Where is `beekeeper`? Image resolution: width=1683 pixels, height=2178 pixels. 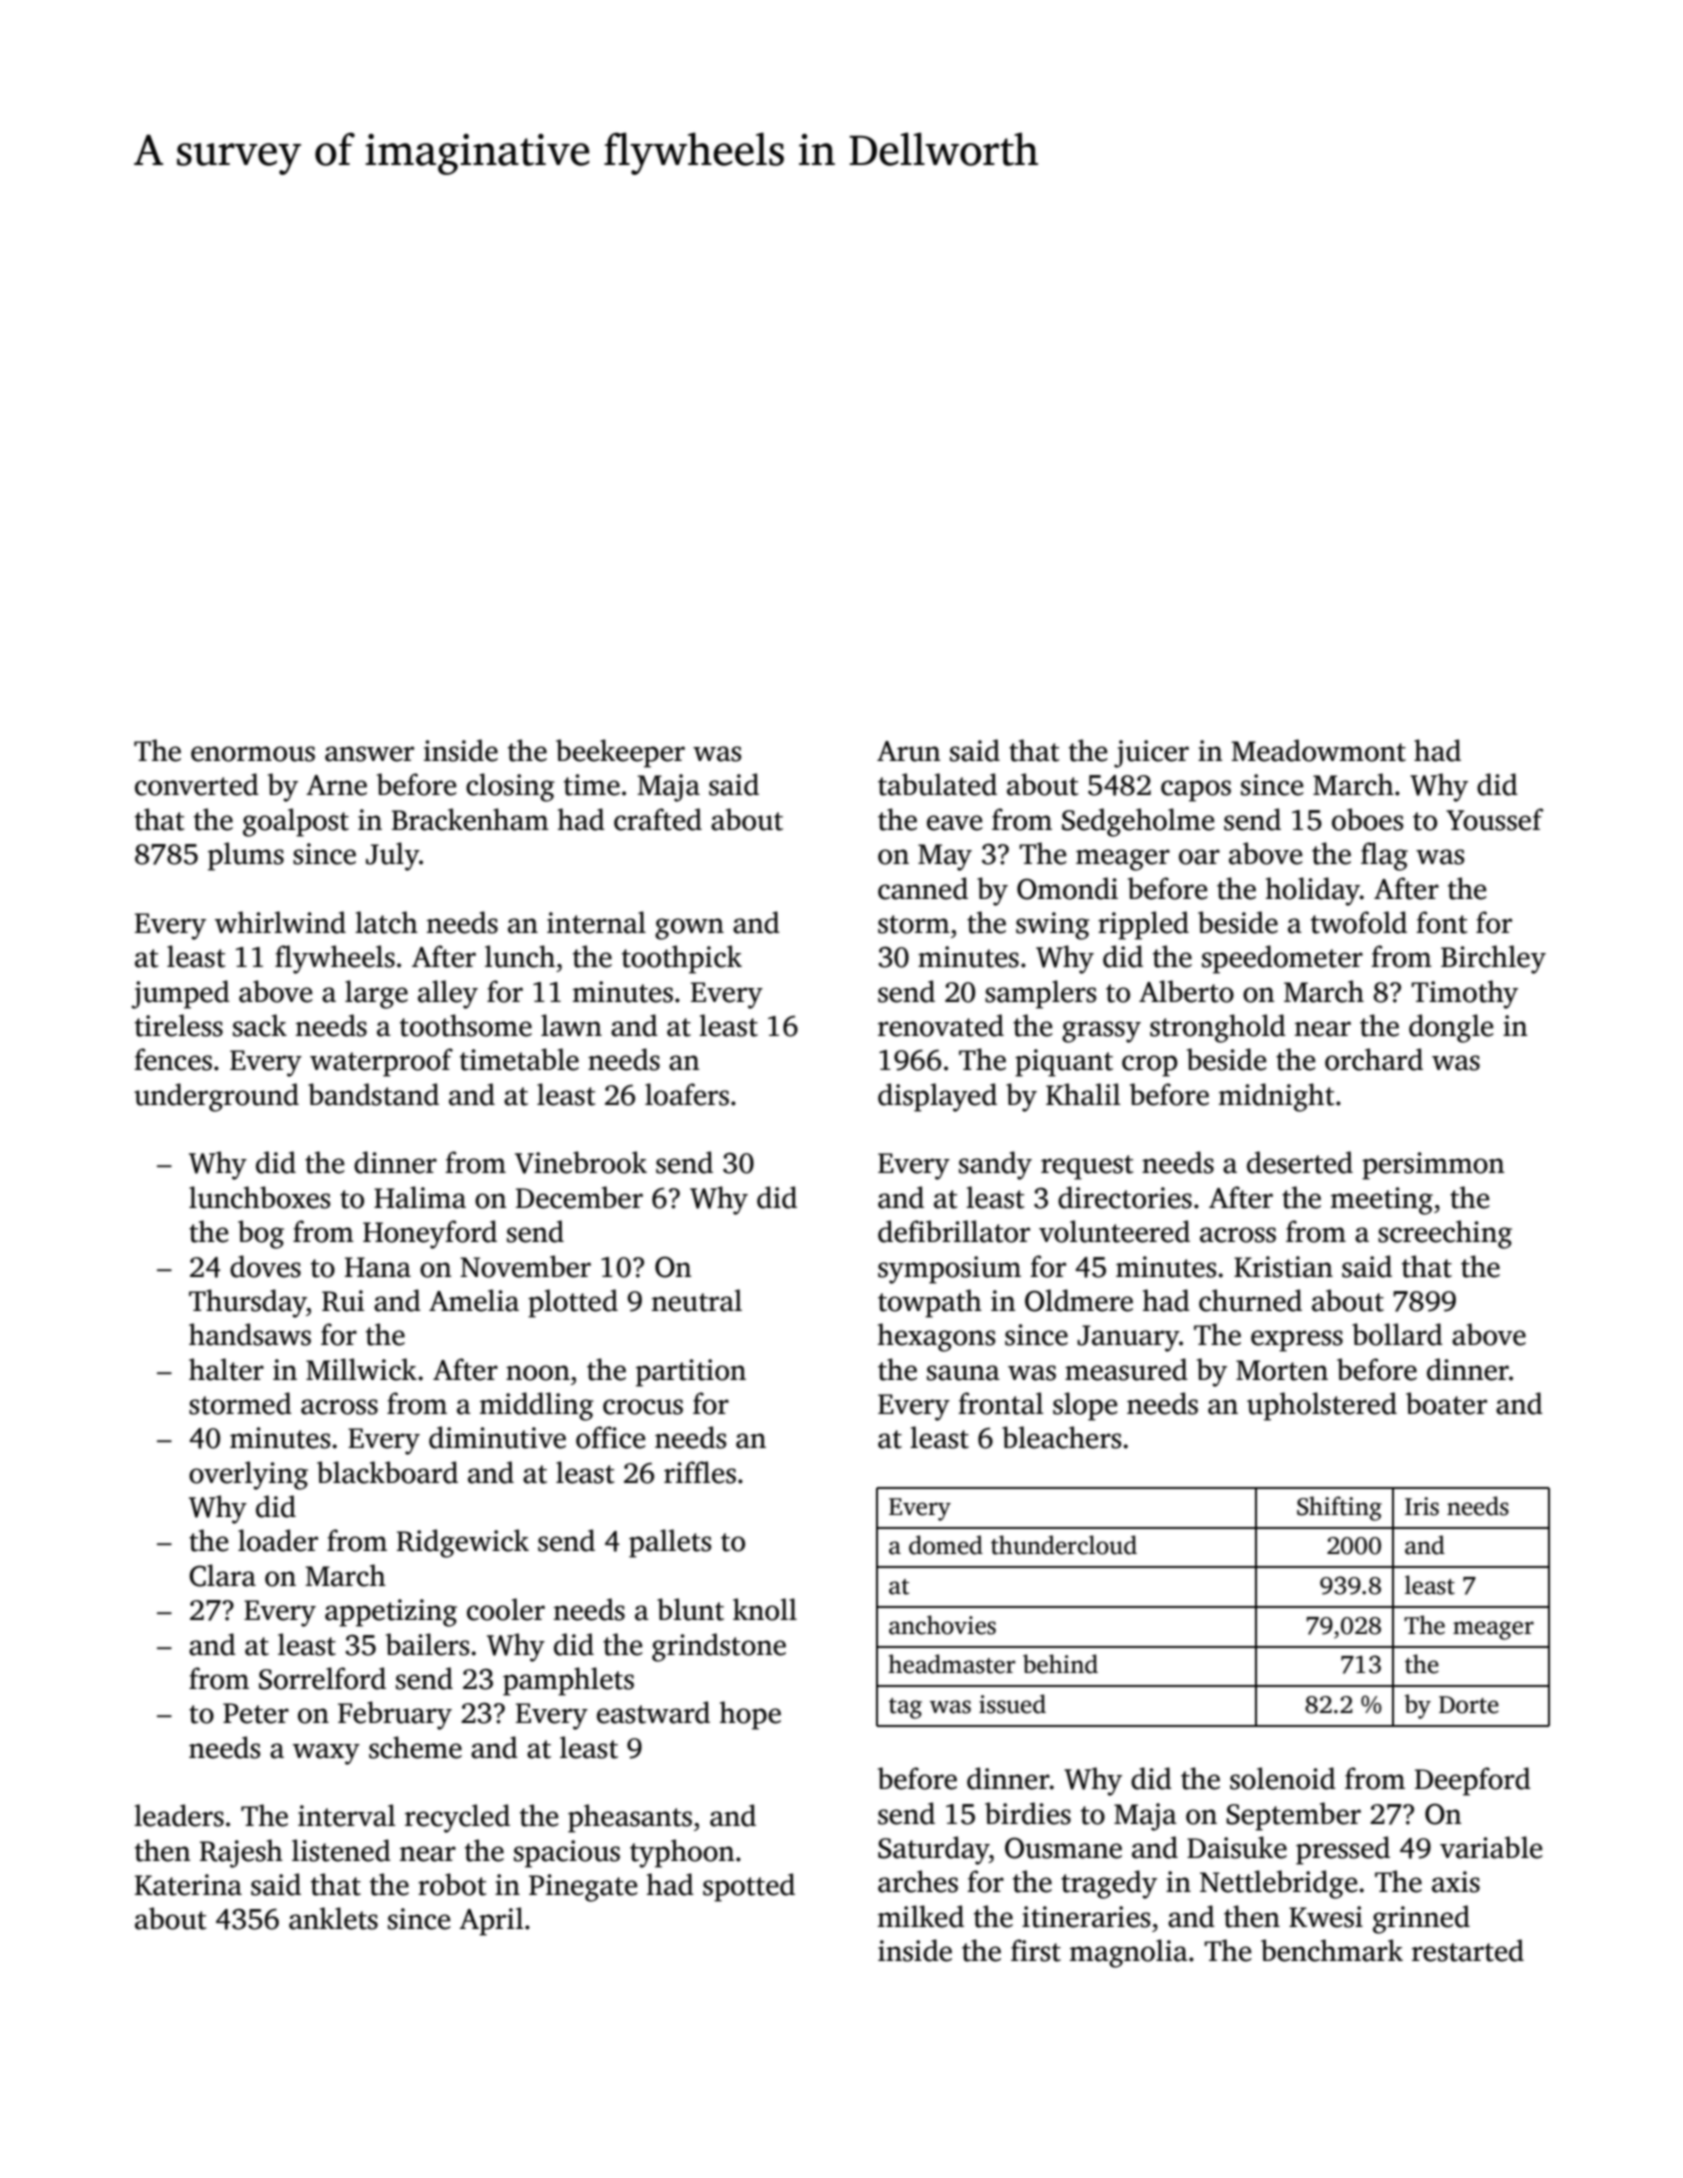
beekeeper is located at coordinates (620, 753).
